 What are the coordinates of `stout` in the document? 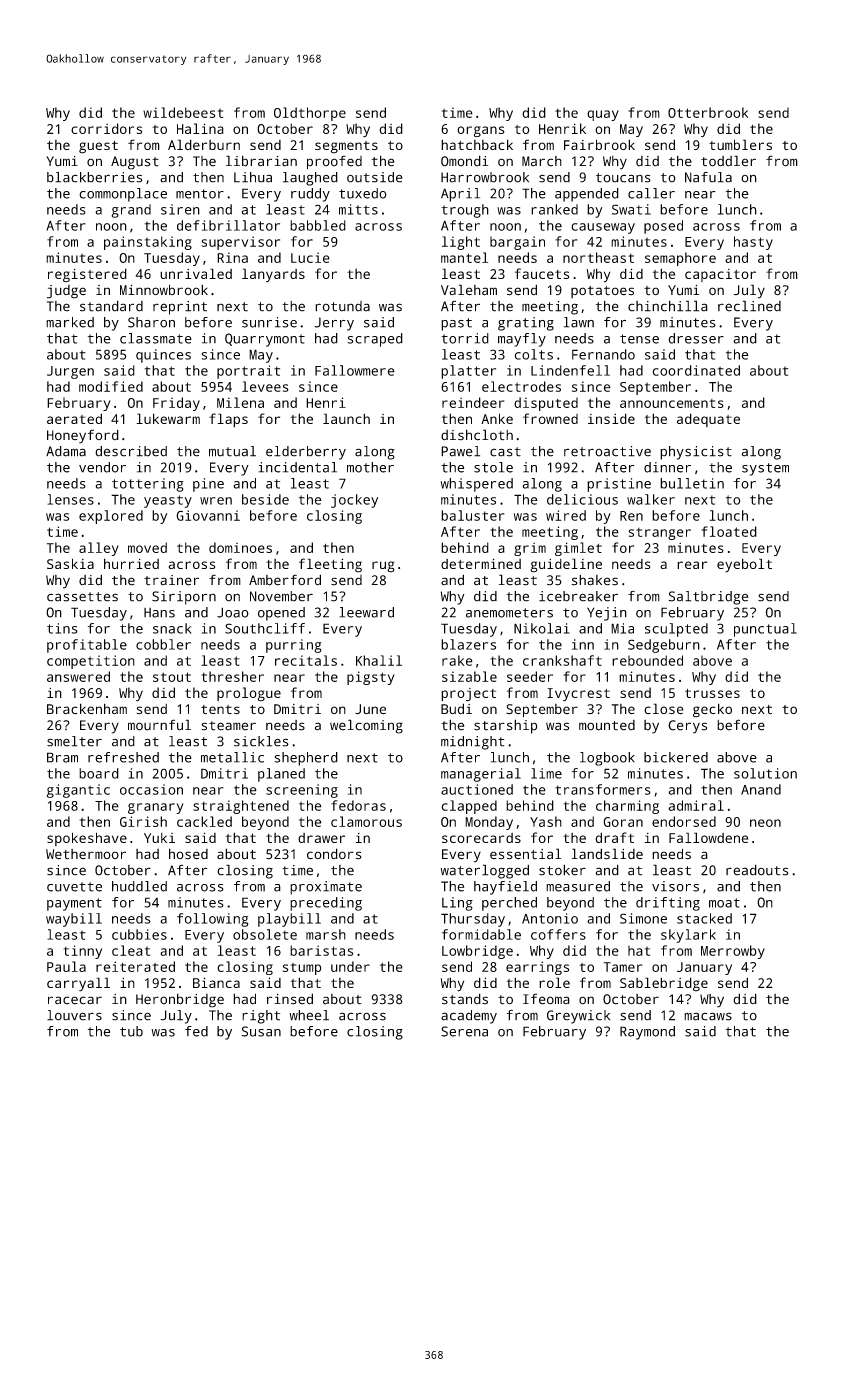 It's located at (172, 677).
